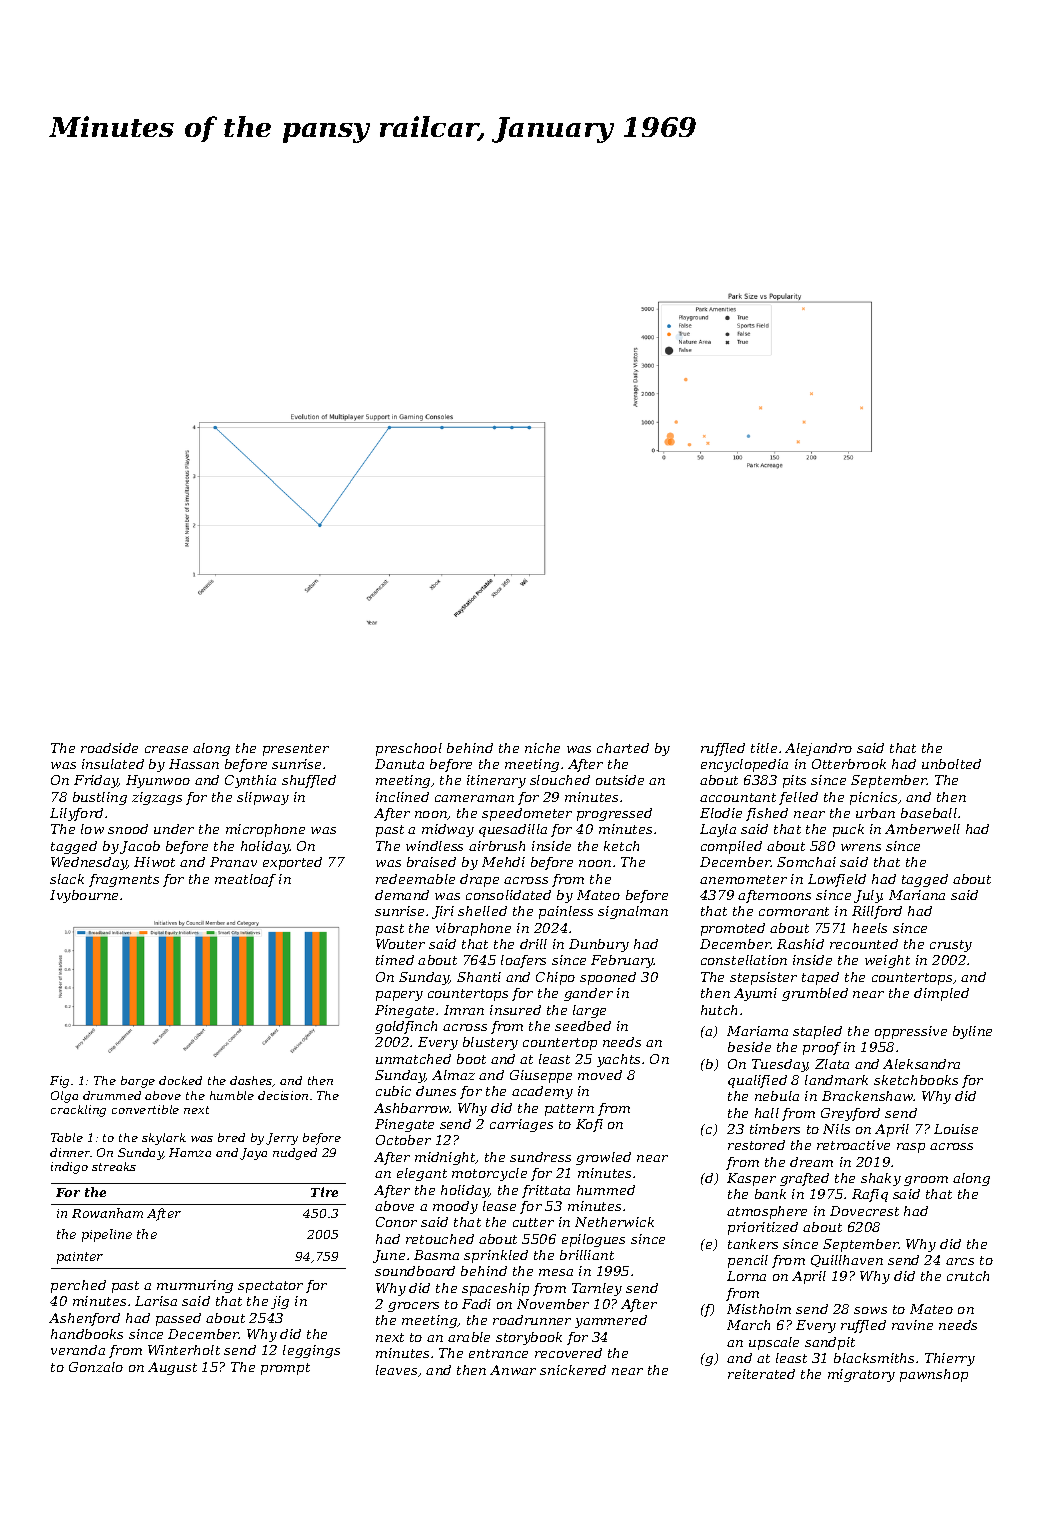 This document has width=1046, height=1515. I want to click on Mehdi, so click(503, 862).
